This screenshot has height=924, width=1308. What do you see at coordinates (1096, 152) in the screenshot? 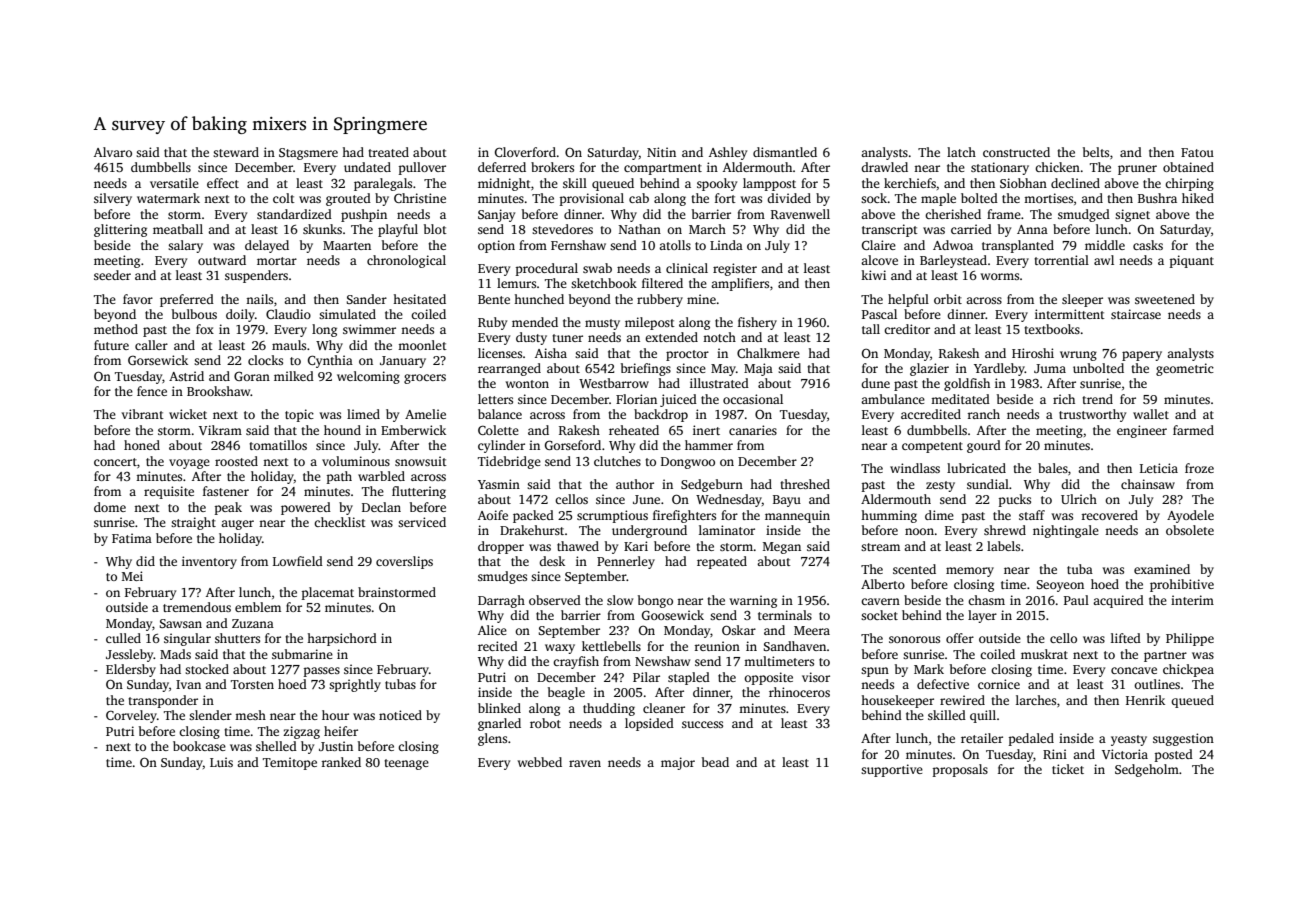
I see `belts` at bounding box center [1096, 152].
